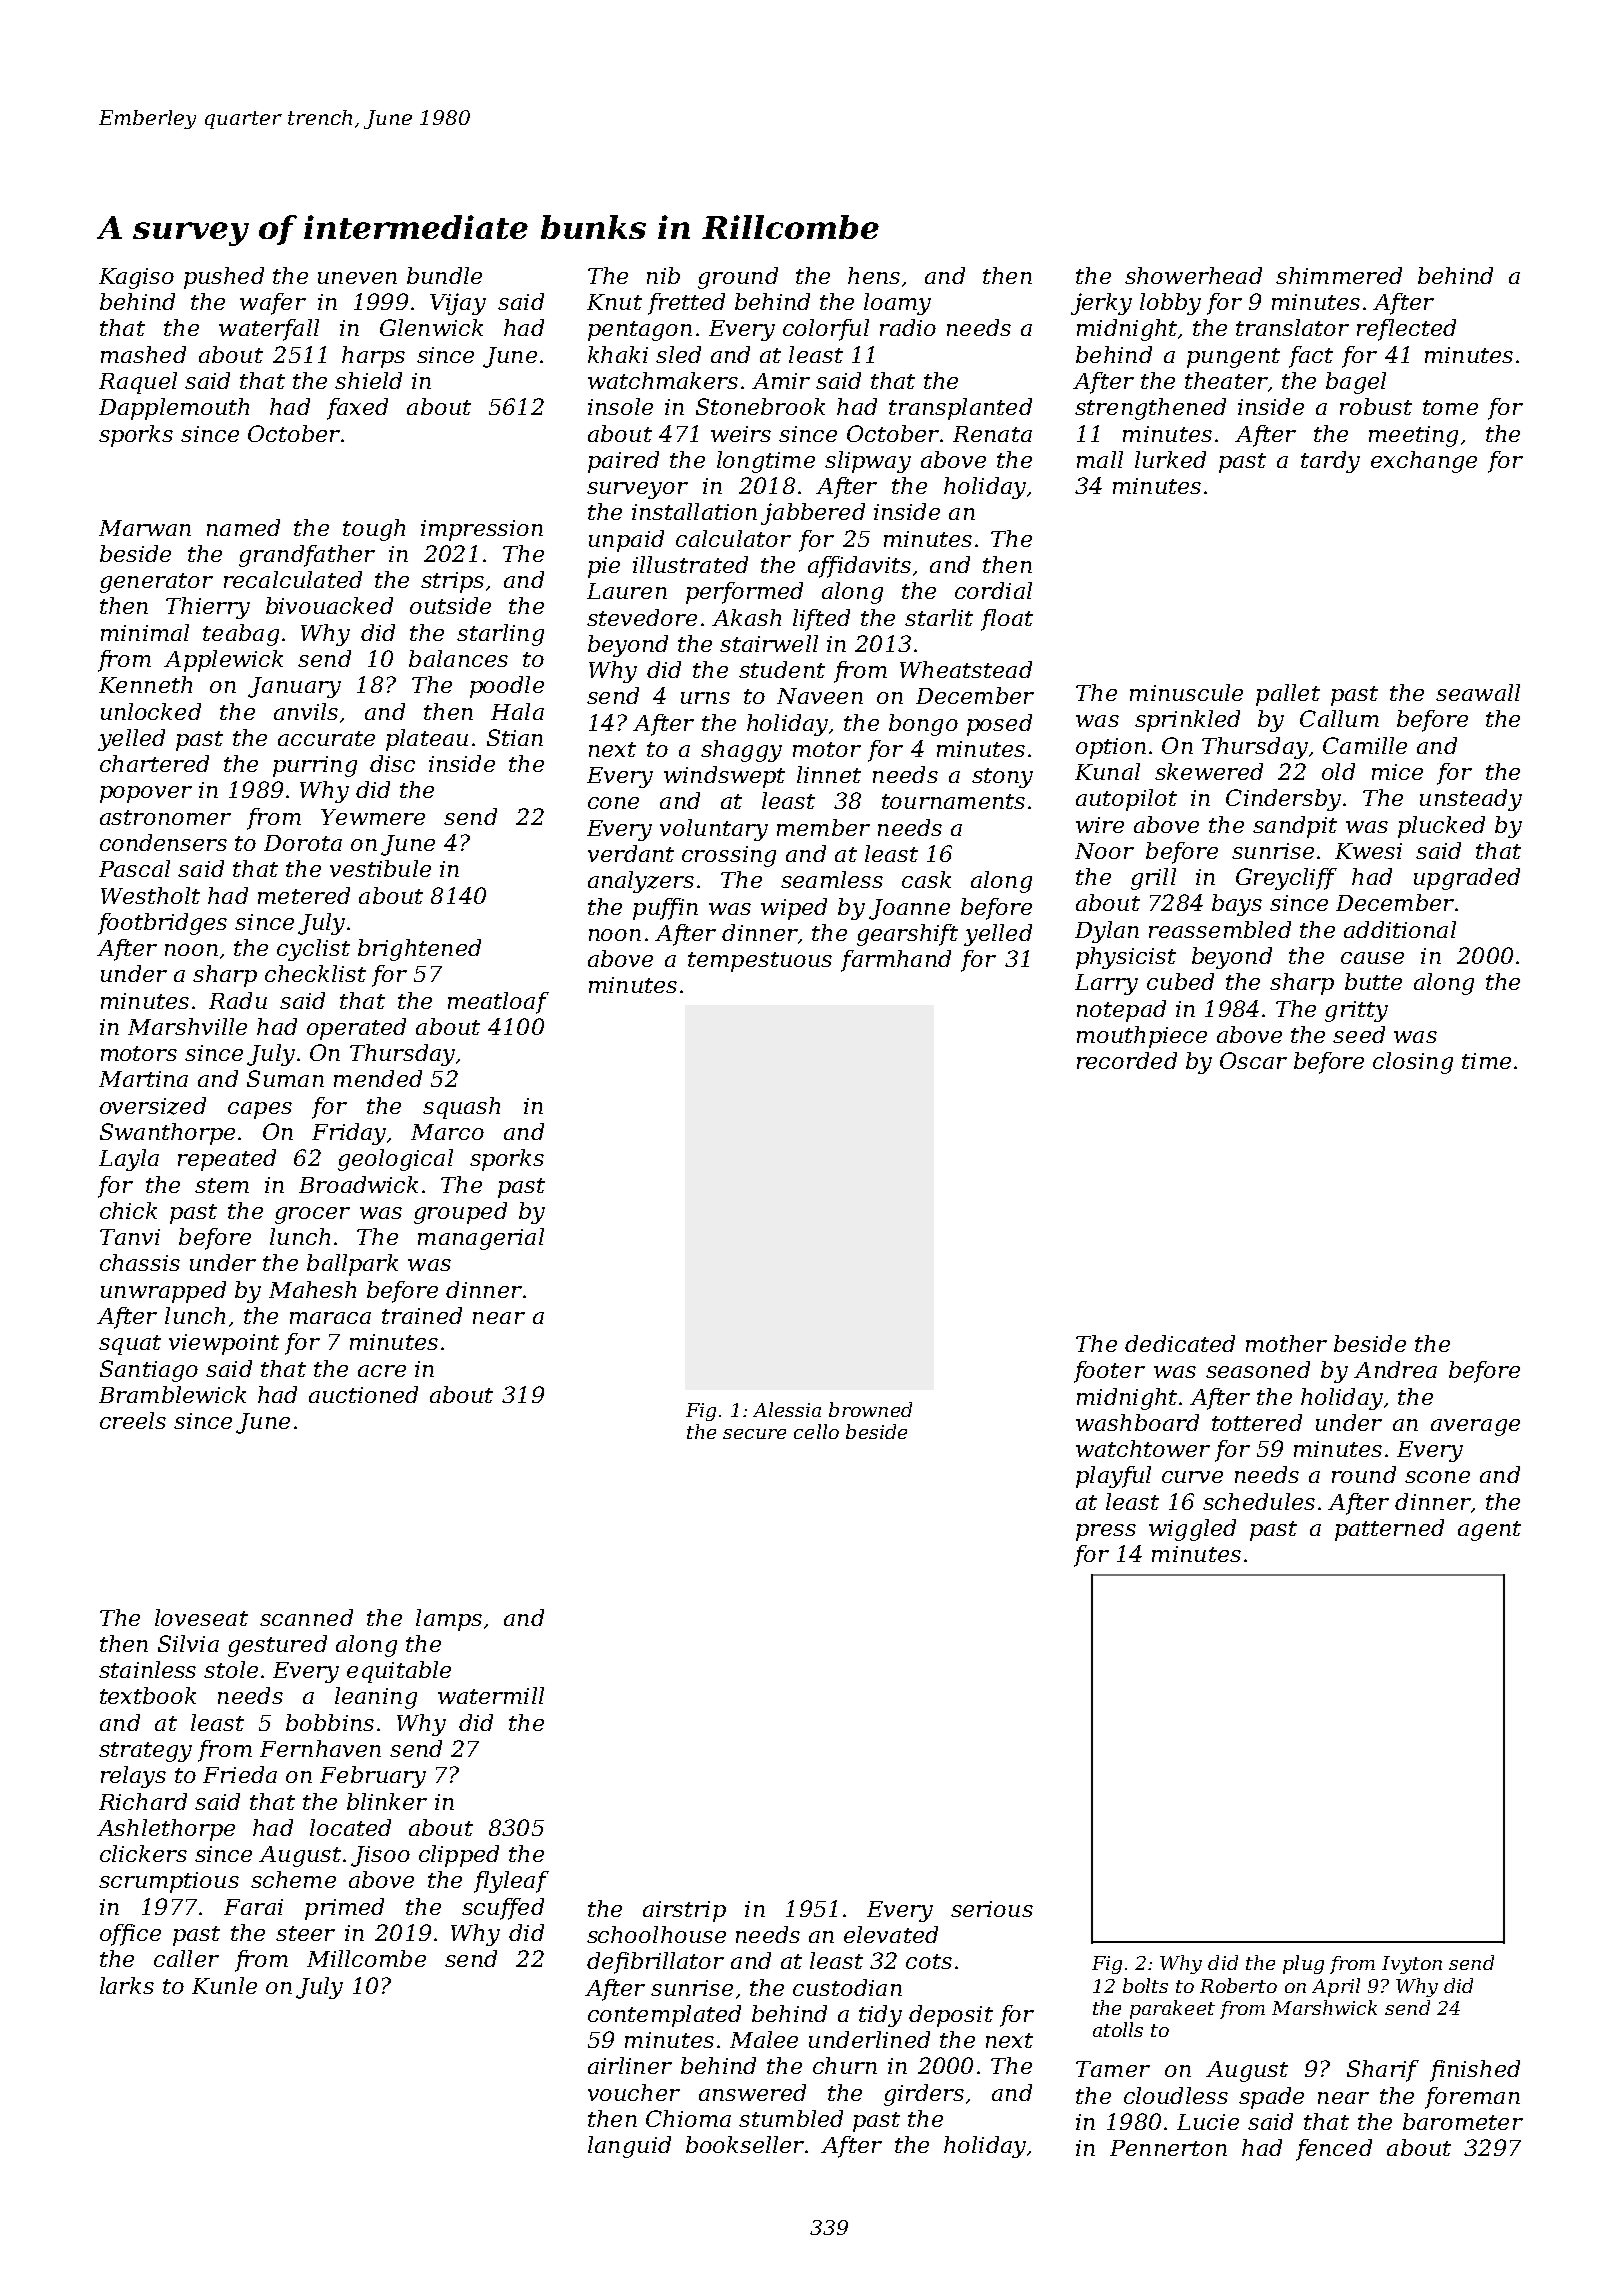 This screenshot has width=1620, height=2292. I want to click on elevated, so click(891, 1934).
